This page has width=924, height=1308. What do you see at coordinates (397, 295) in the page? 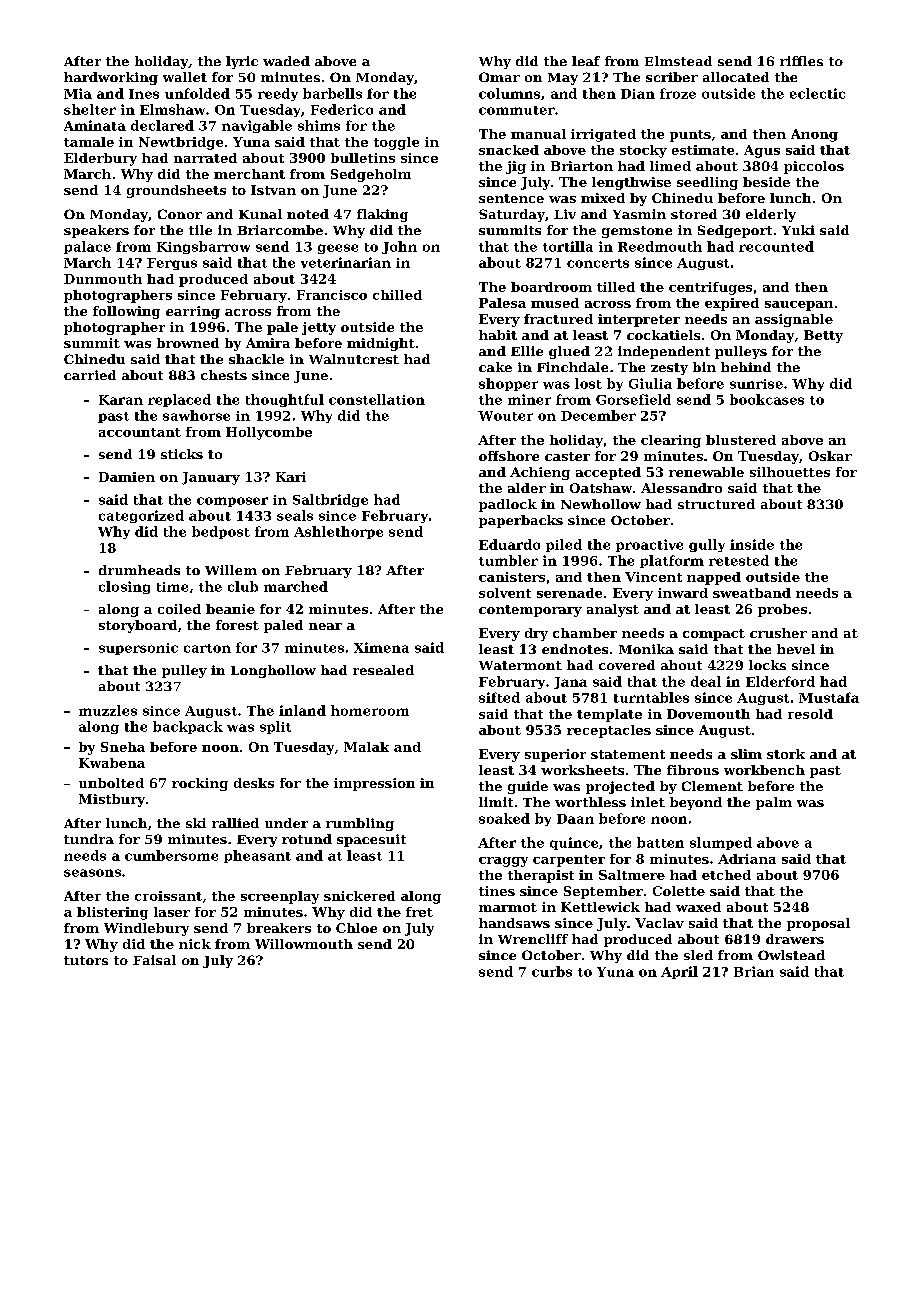
I see `chilled` at bounding box center [397, 295].
